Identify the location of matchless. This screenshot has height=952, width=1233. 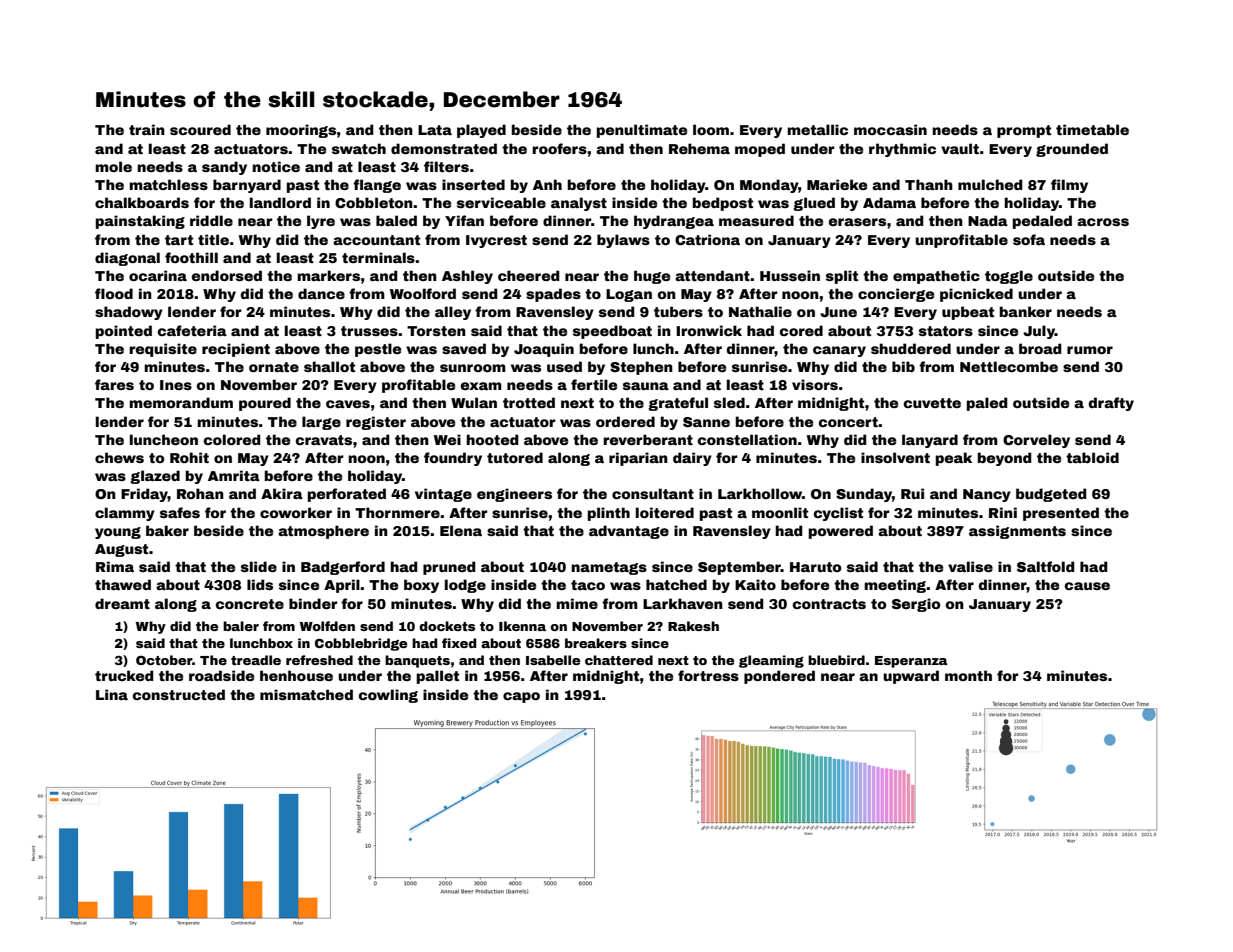
(168, 184).
